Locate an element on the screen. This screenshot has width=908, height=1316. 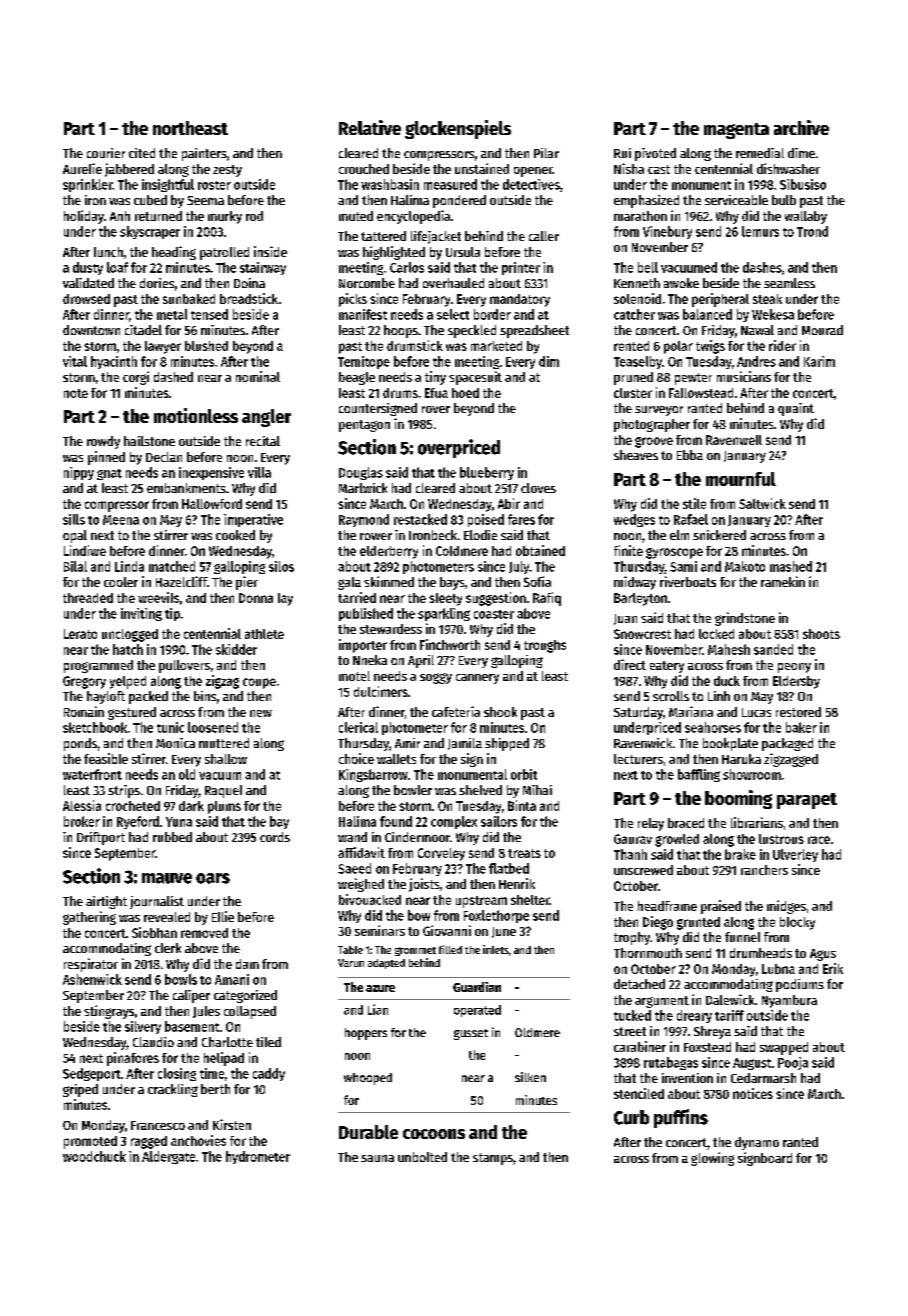
clerk is located at coordinates (168, 948).
